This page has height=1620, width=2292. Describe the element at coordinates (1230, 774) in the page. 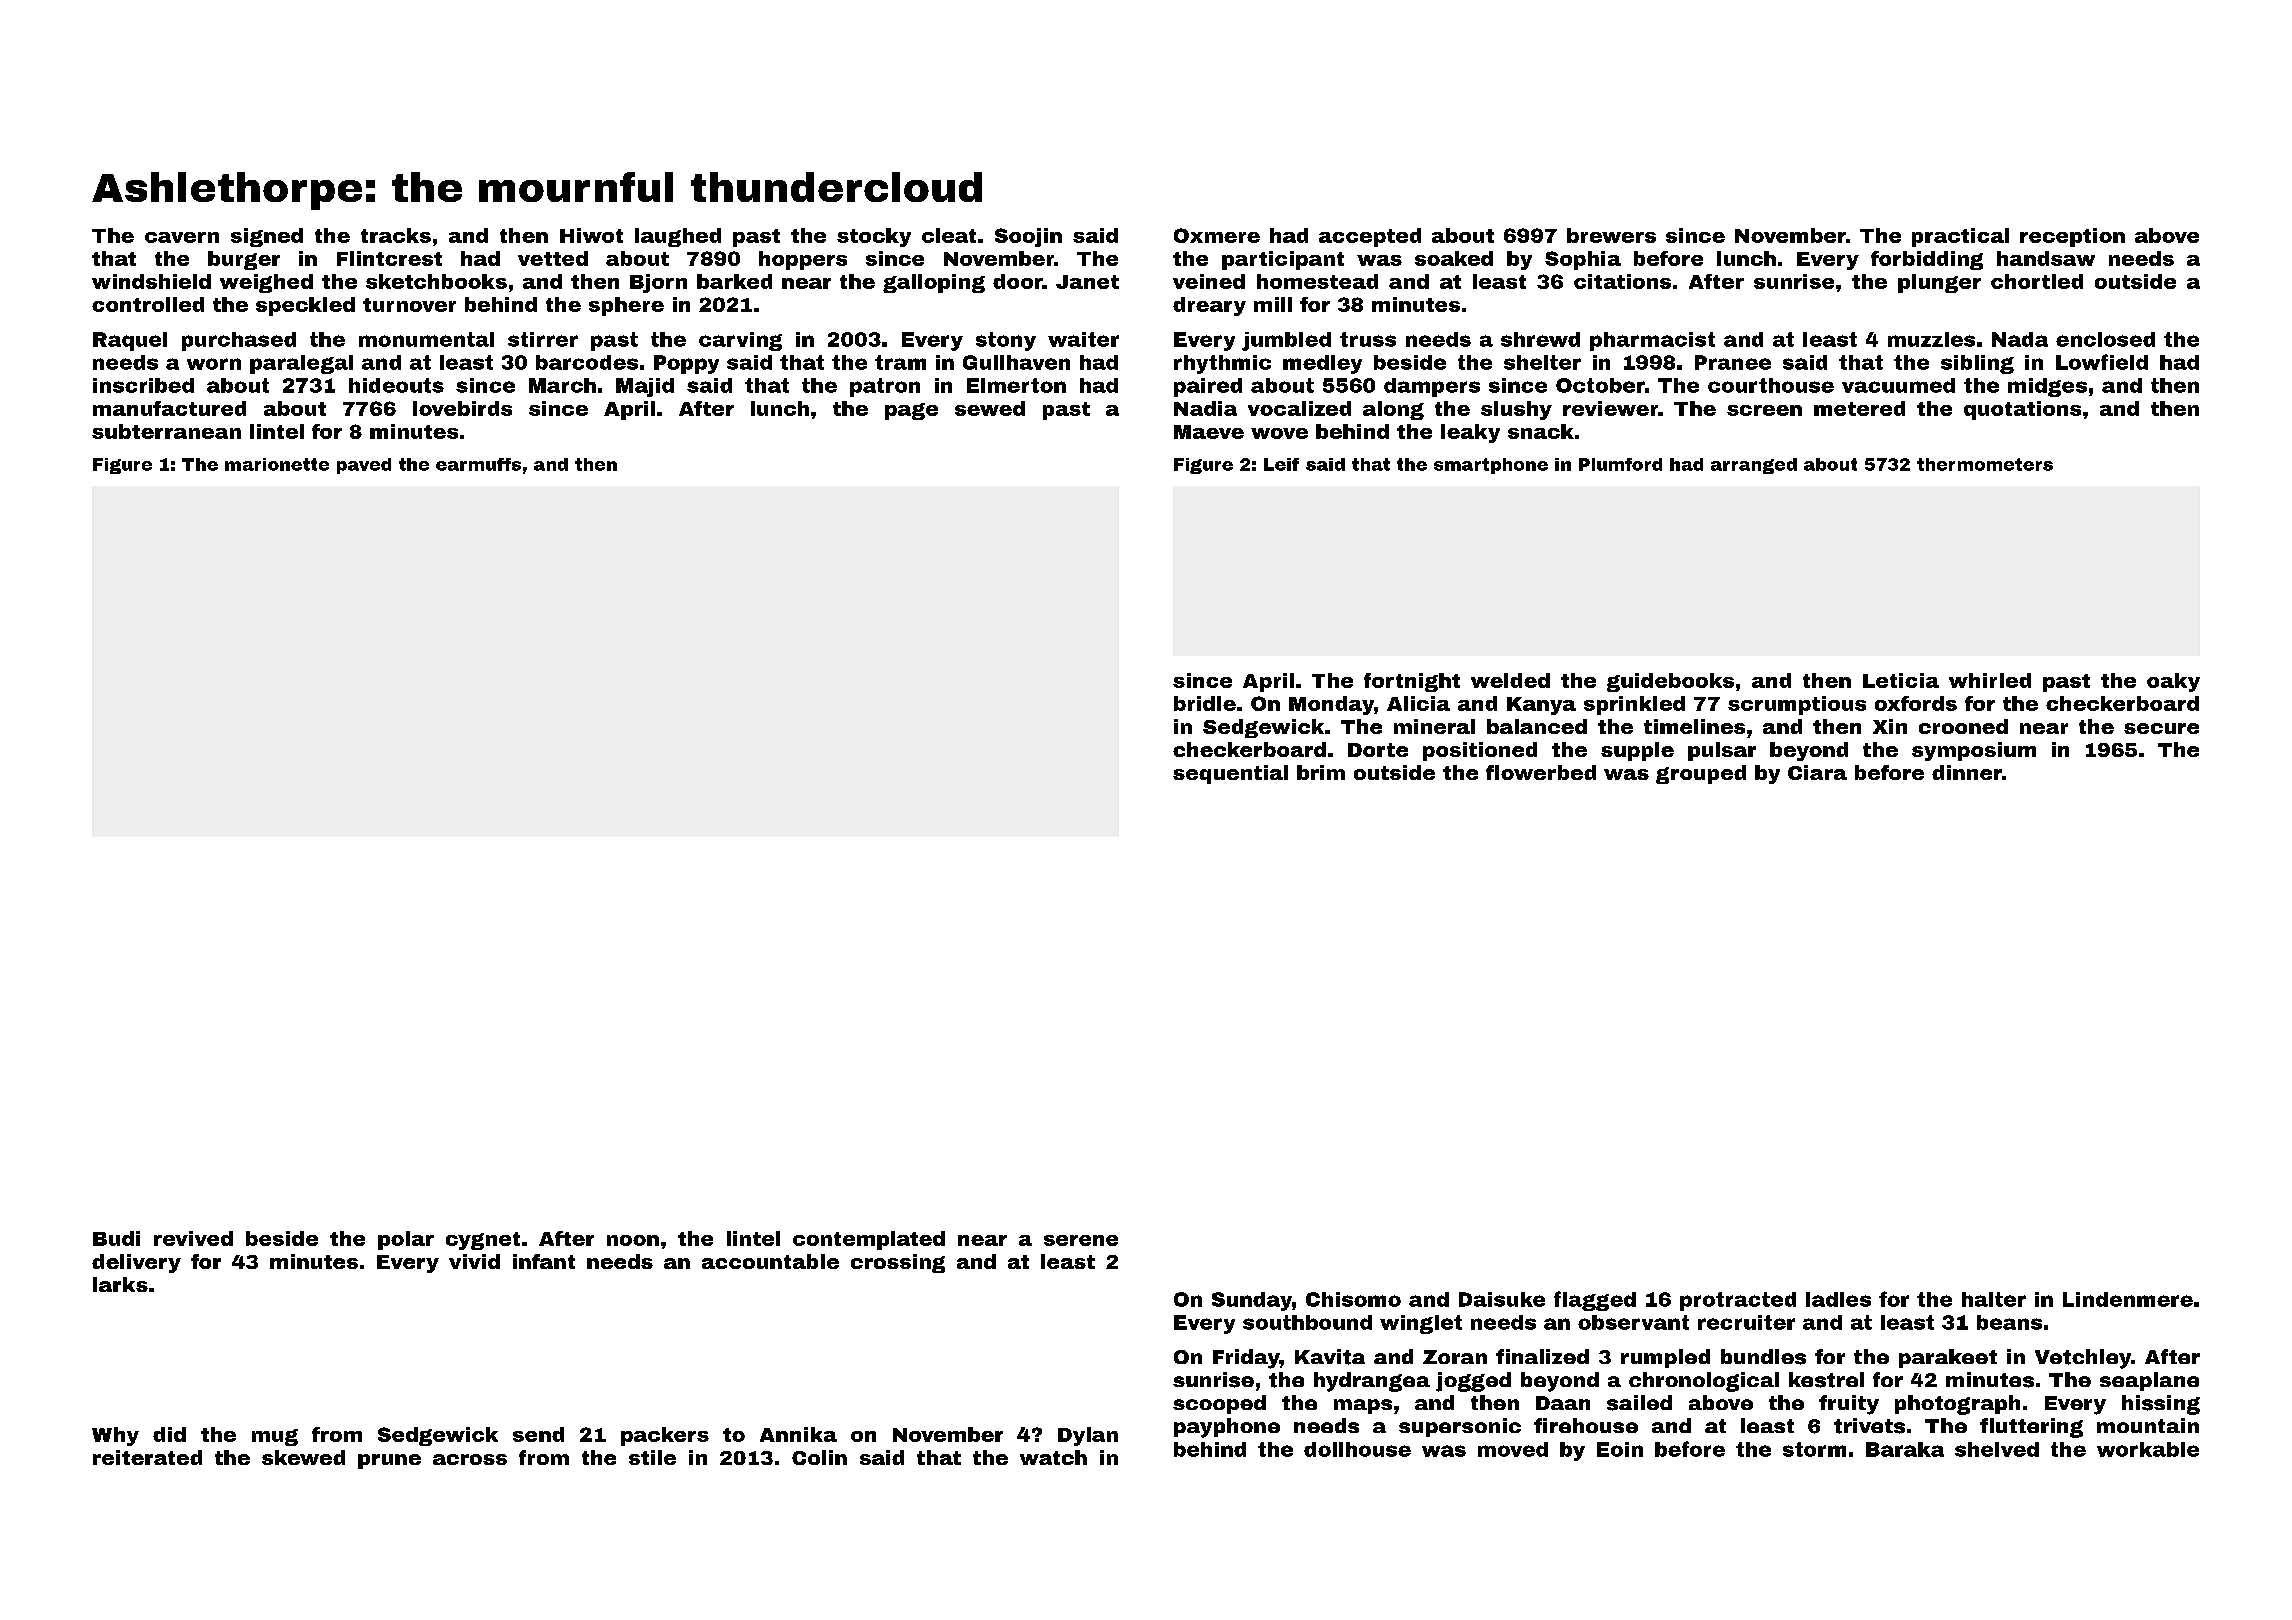

I see `sequential` at that location.
